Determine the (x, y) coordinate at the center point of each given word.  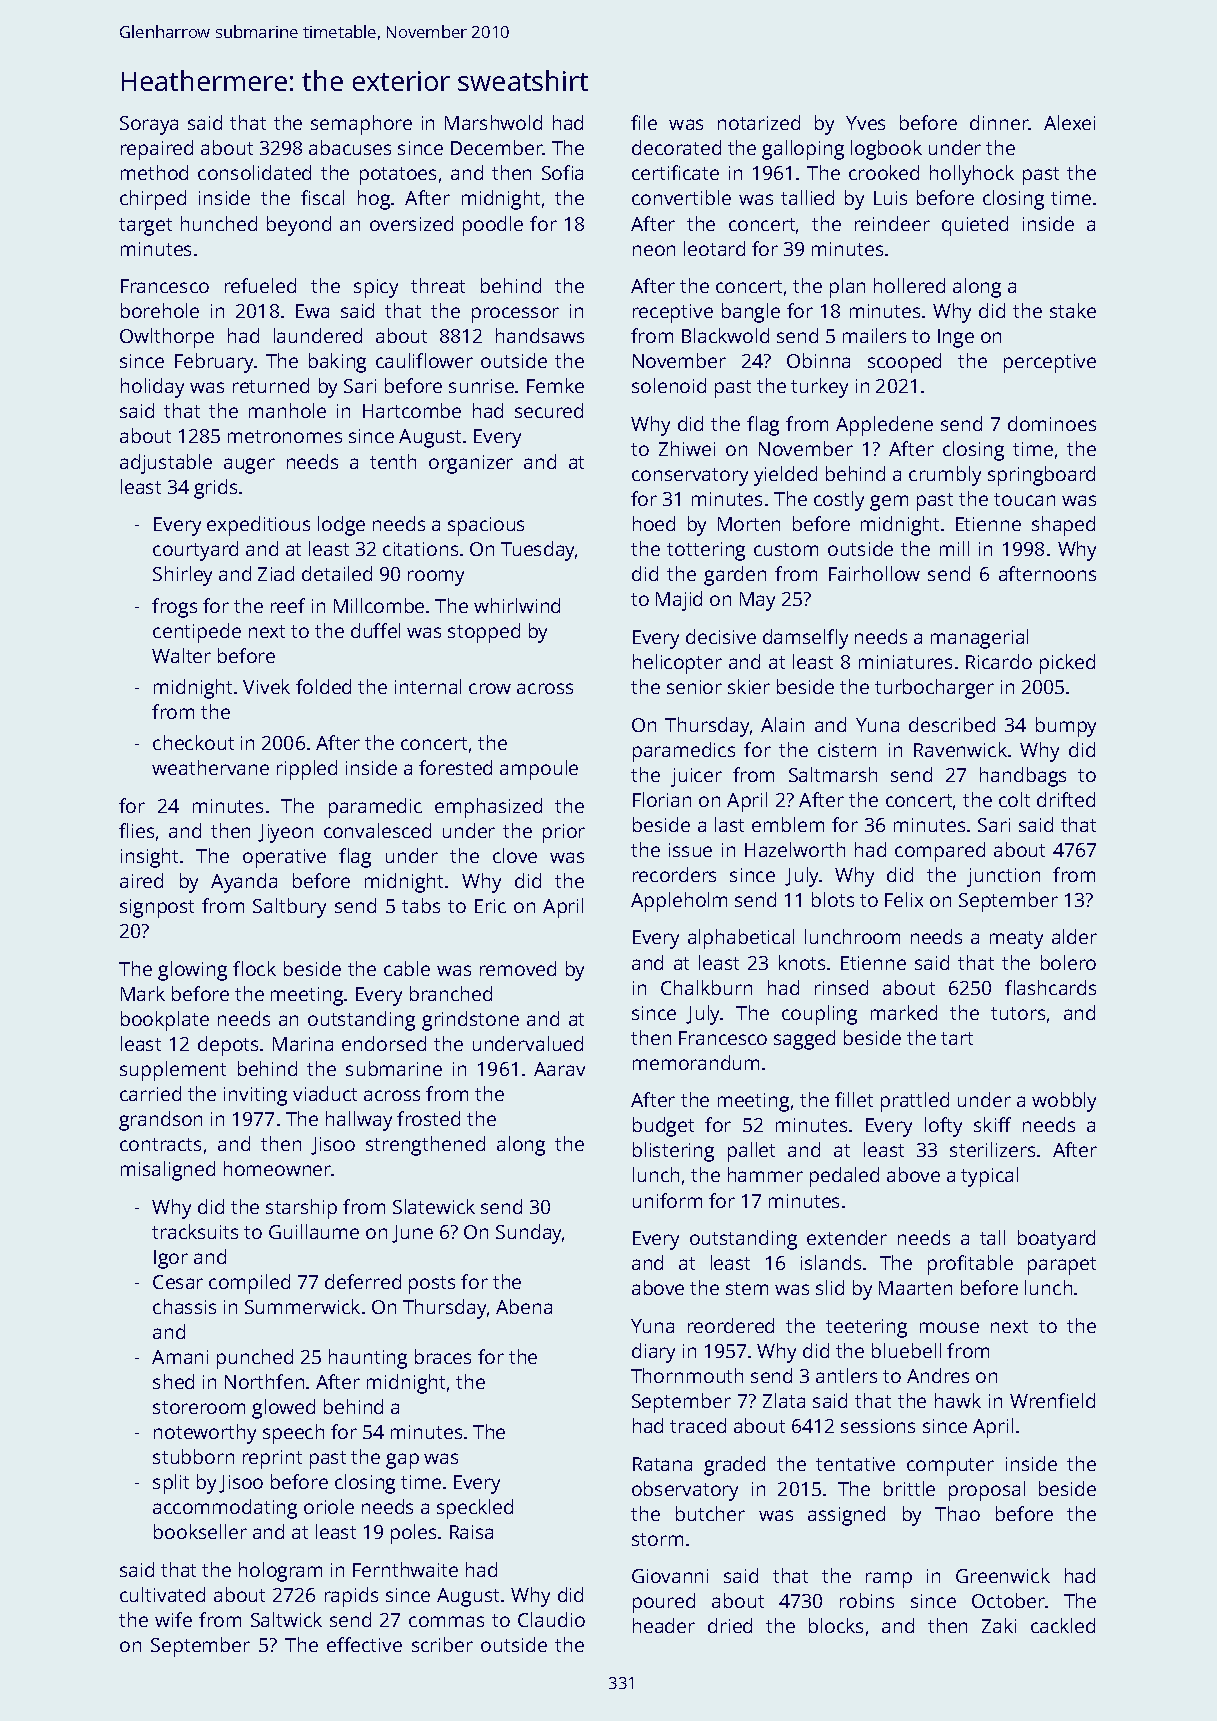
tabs (421, 905)
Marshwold (493, 122)
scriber (442, 1644)
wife (173, 1619)
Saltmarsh (833, 774)
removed (518, 968)
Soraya (149, 125)
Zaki (999, 1625)
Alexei (1069, 122)
